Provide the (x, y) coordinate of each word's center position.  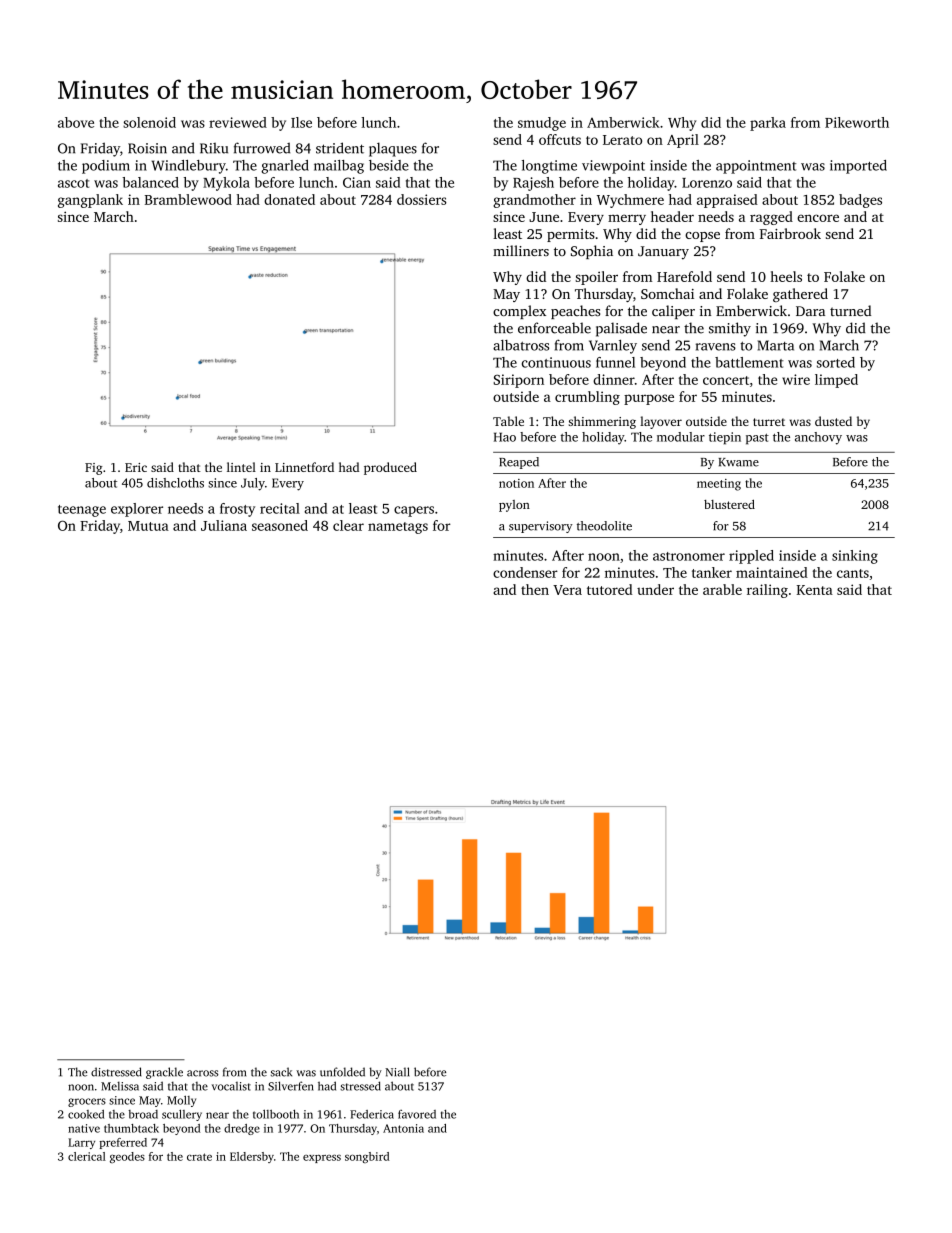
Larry (81, 1143)
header (672, 216)
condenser (525, 572)
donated (289, 199)
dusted (833, 421)
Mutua (148, 526)
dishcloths (175, 483)
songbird (367, 1157)
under (655, 589)
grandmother (534, 201)
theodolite (604, 526)
